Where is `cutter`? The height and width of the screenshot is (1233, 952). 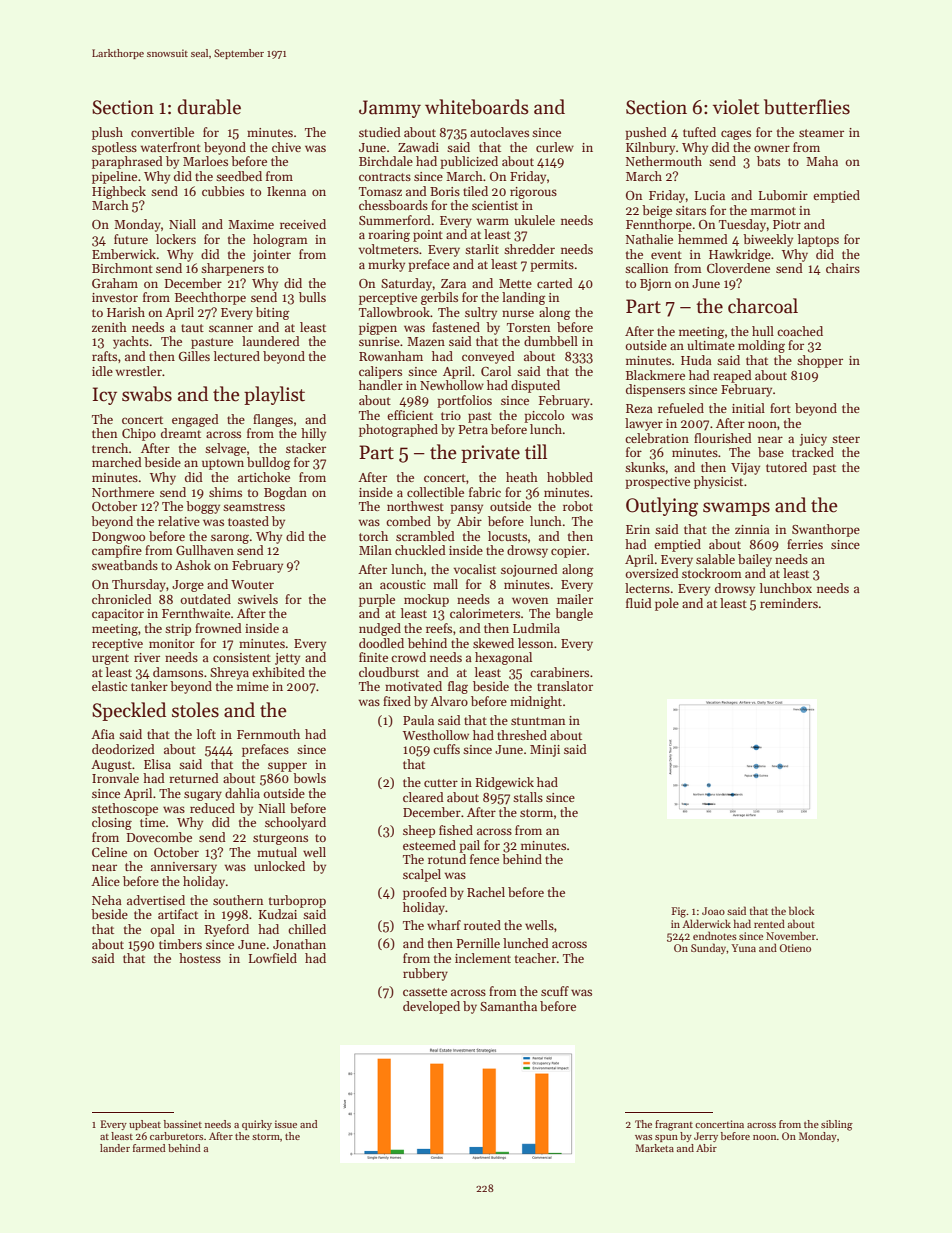
cutter is located at coordinates (441, 783).
